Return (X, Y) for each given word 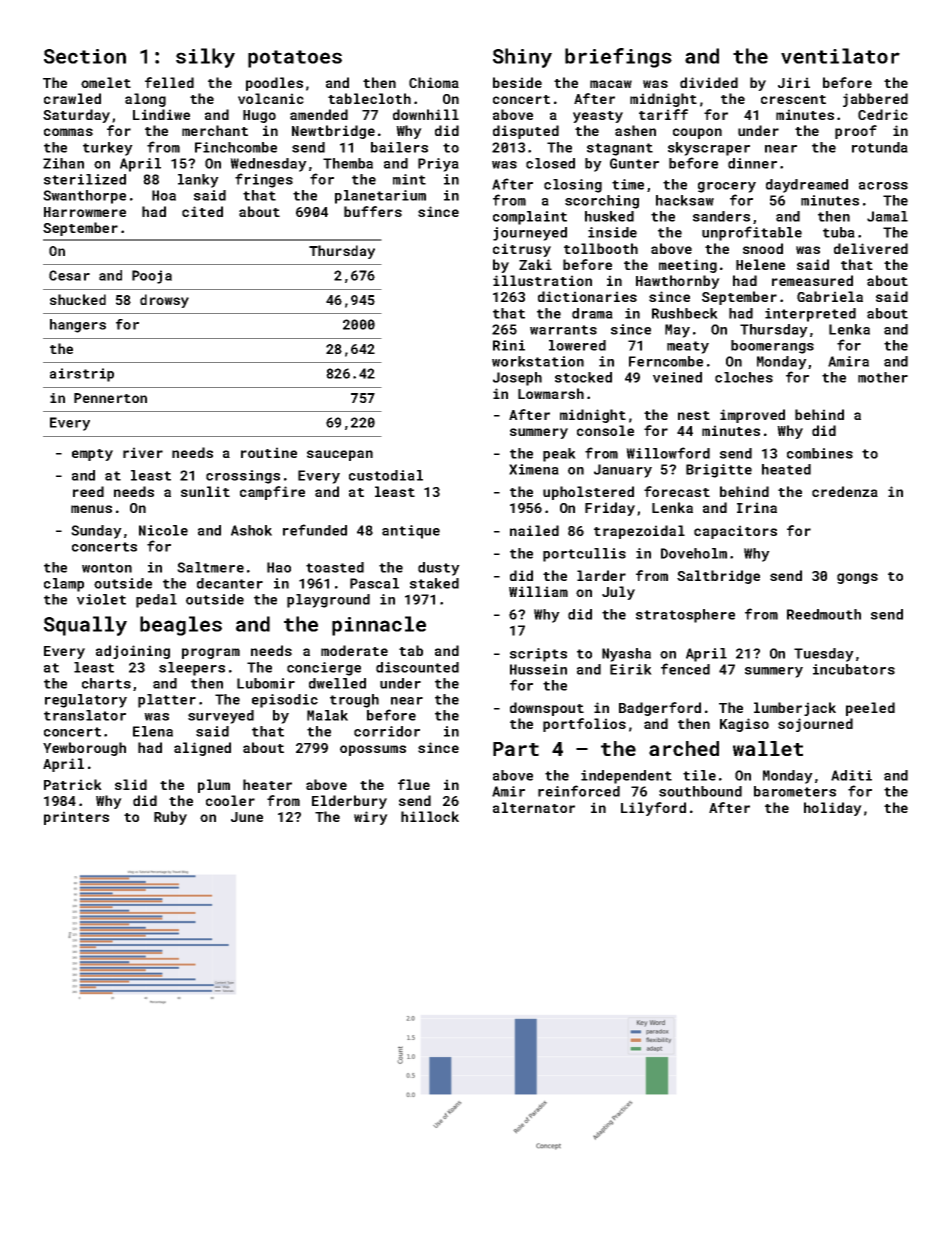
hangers (78, 326)
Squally (85, 626)
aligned (202, 749)
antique (411, 532)
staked (434, 583)
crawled (72, 98)
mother (883, 377)
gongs (857, 578)
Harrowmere (85, 212)
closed (550, 163)
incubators (854, 669)
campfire (272, 493)
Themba (348, 163)
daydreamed (807, 186)
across (883, 186)
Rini (509, 345)
